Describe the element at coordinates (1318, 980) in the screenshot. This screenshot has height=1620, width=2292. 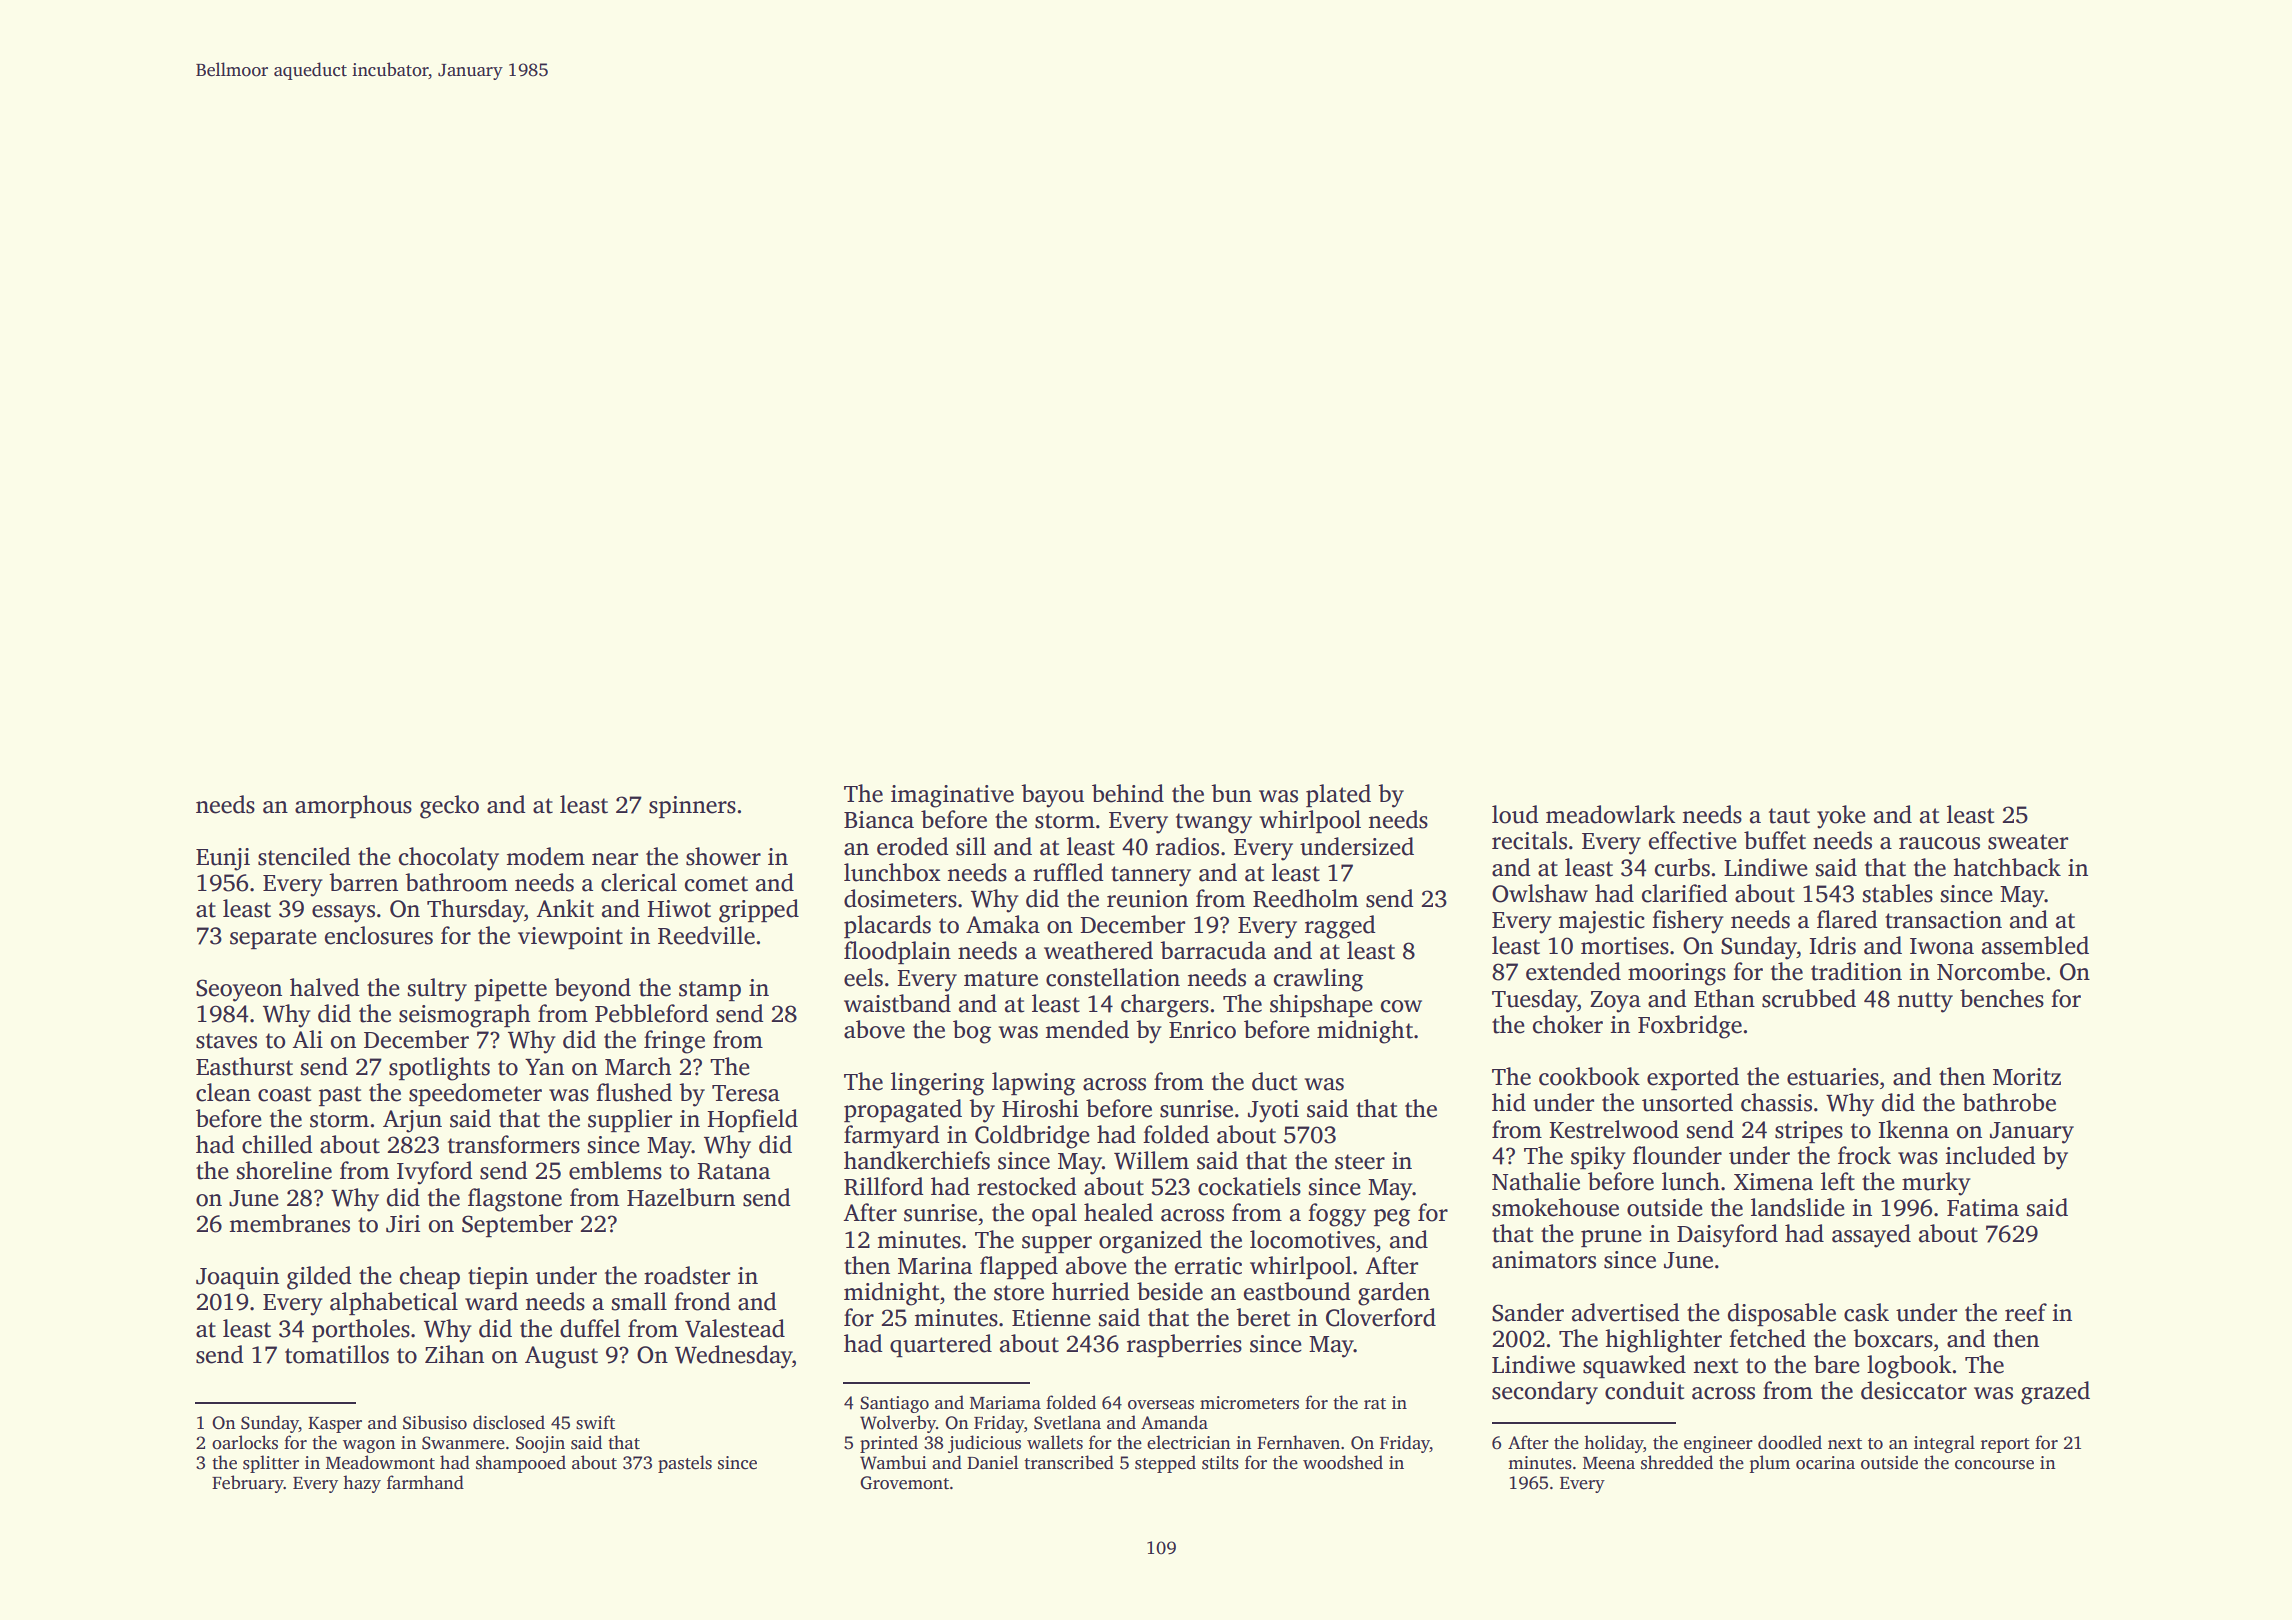
I see `crawling` at that location.
